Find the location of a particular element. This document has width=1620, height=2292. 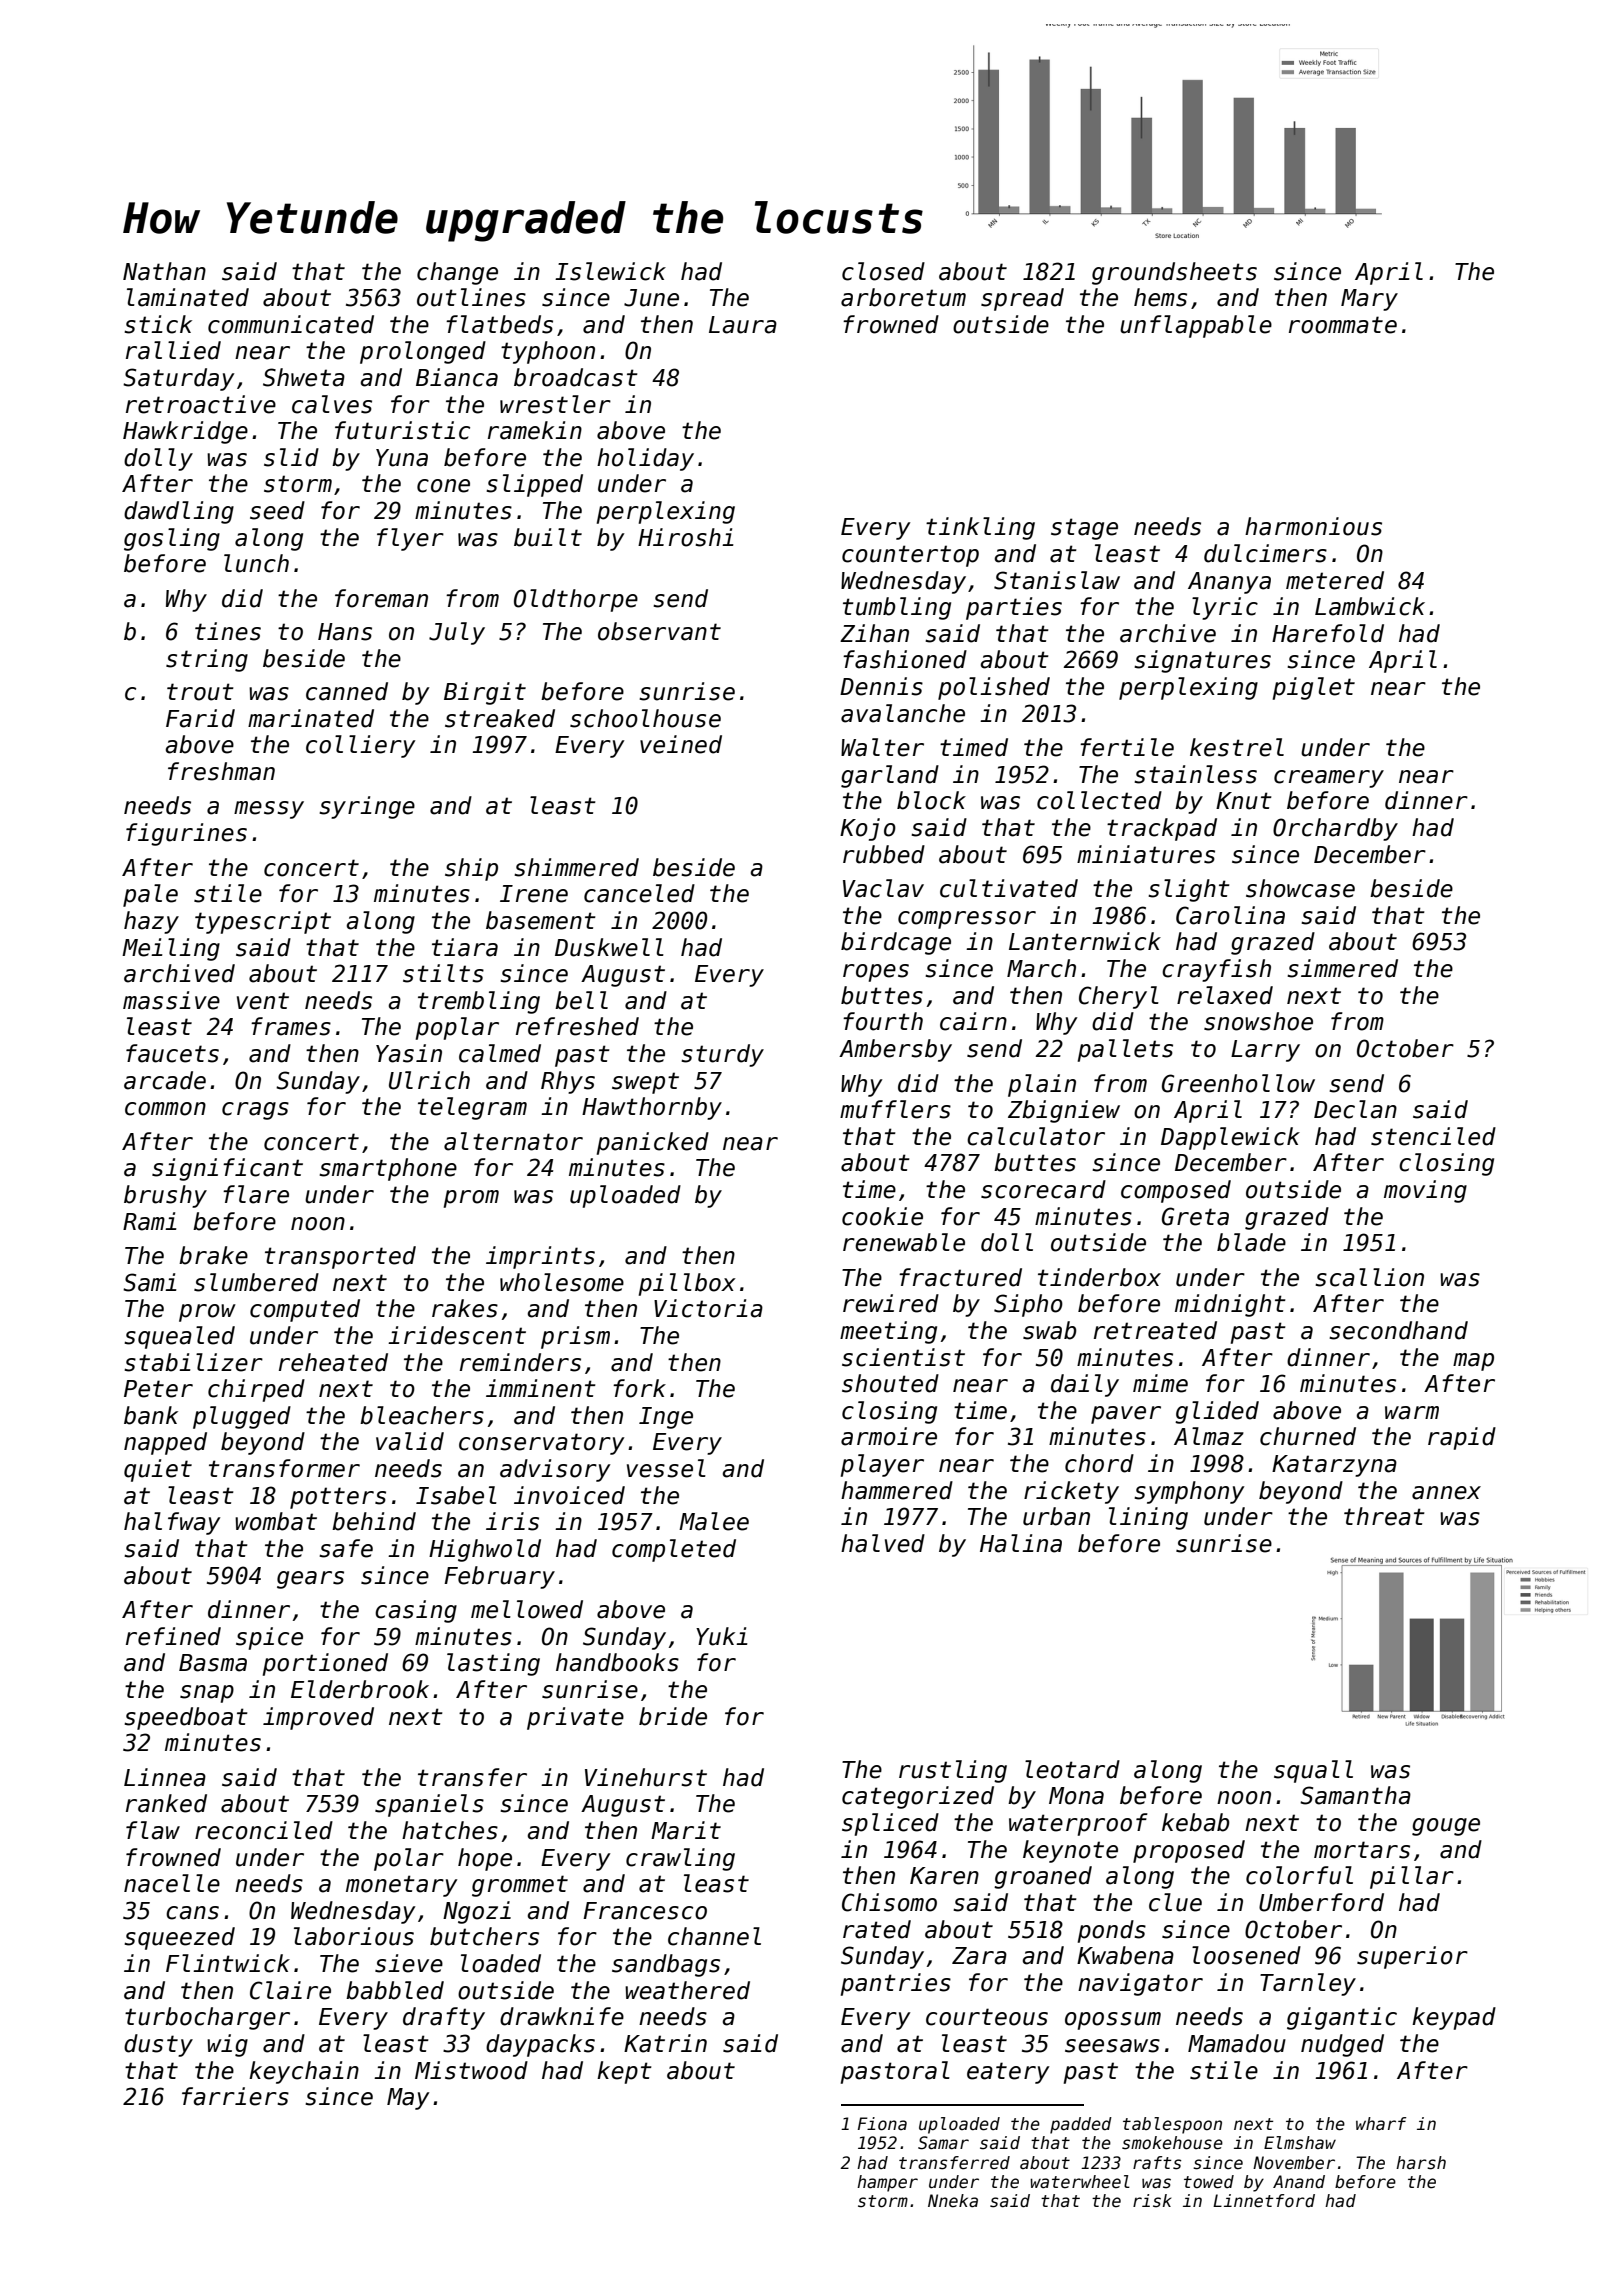

spread is located at coordinates (1022, 299).
